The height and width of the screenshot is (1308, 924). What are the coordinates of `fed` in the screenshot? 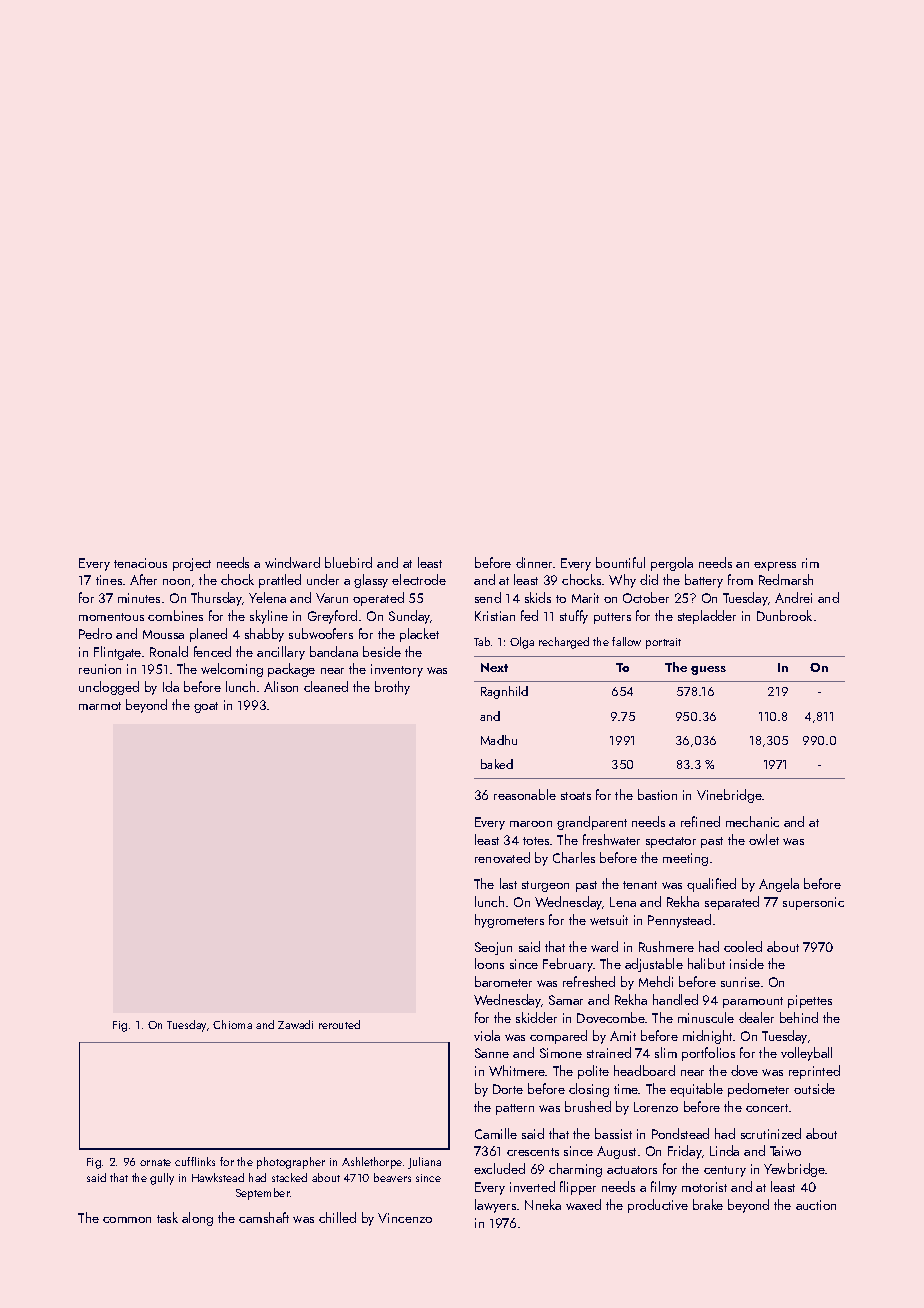 It's located at (529, 615).
